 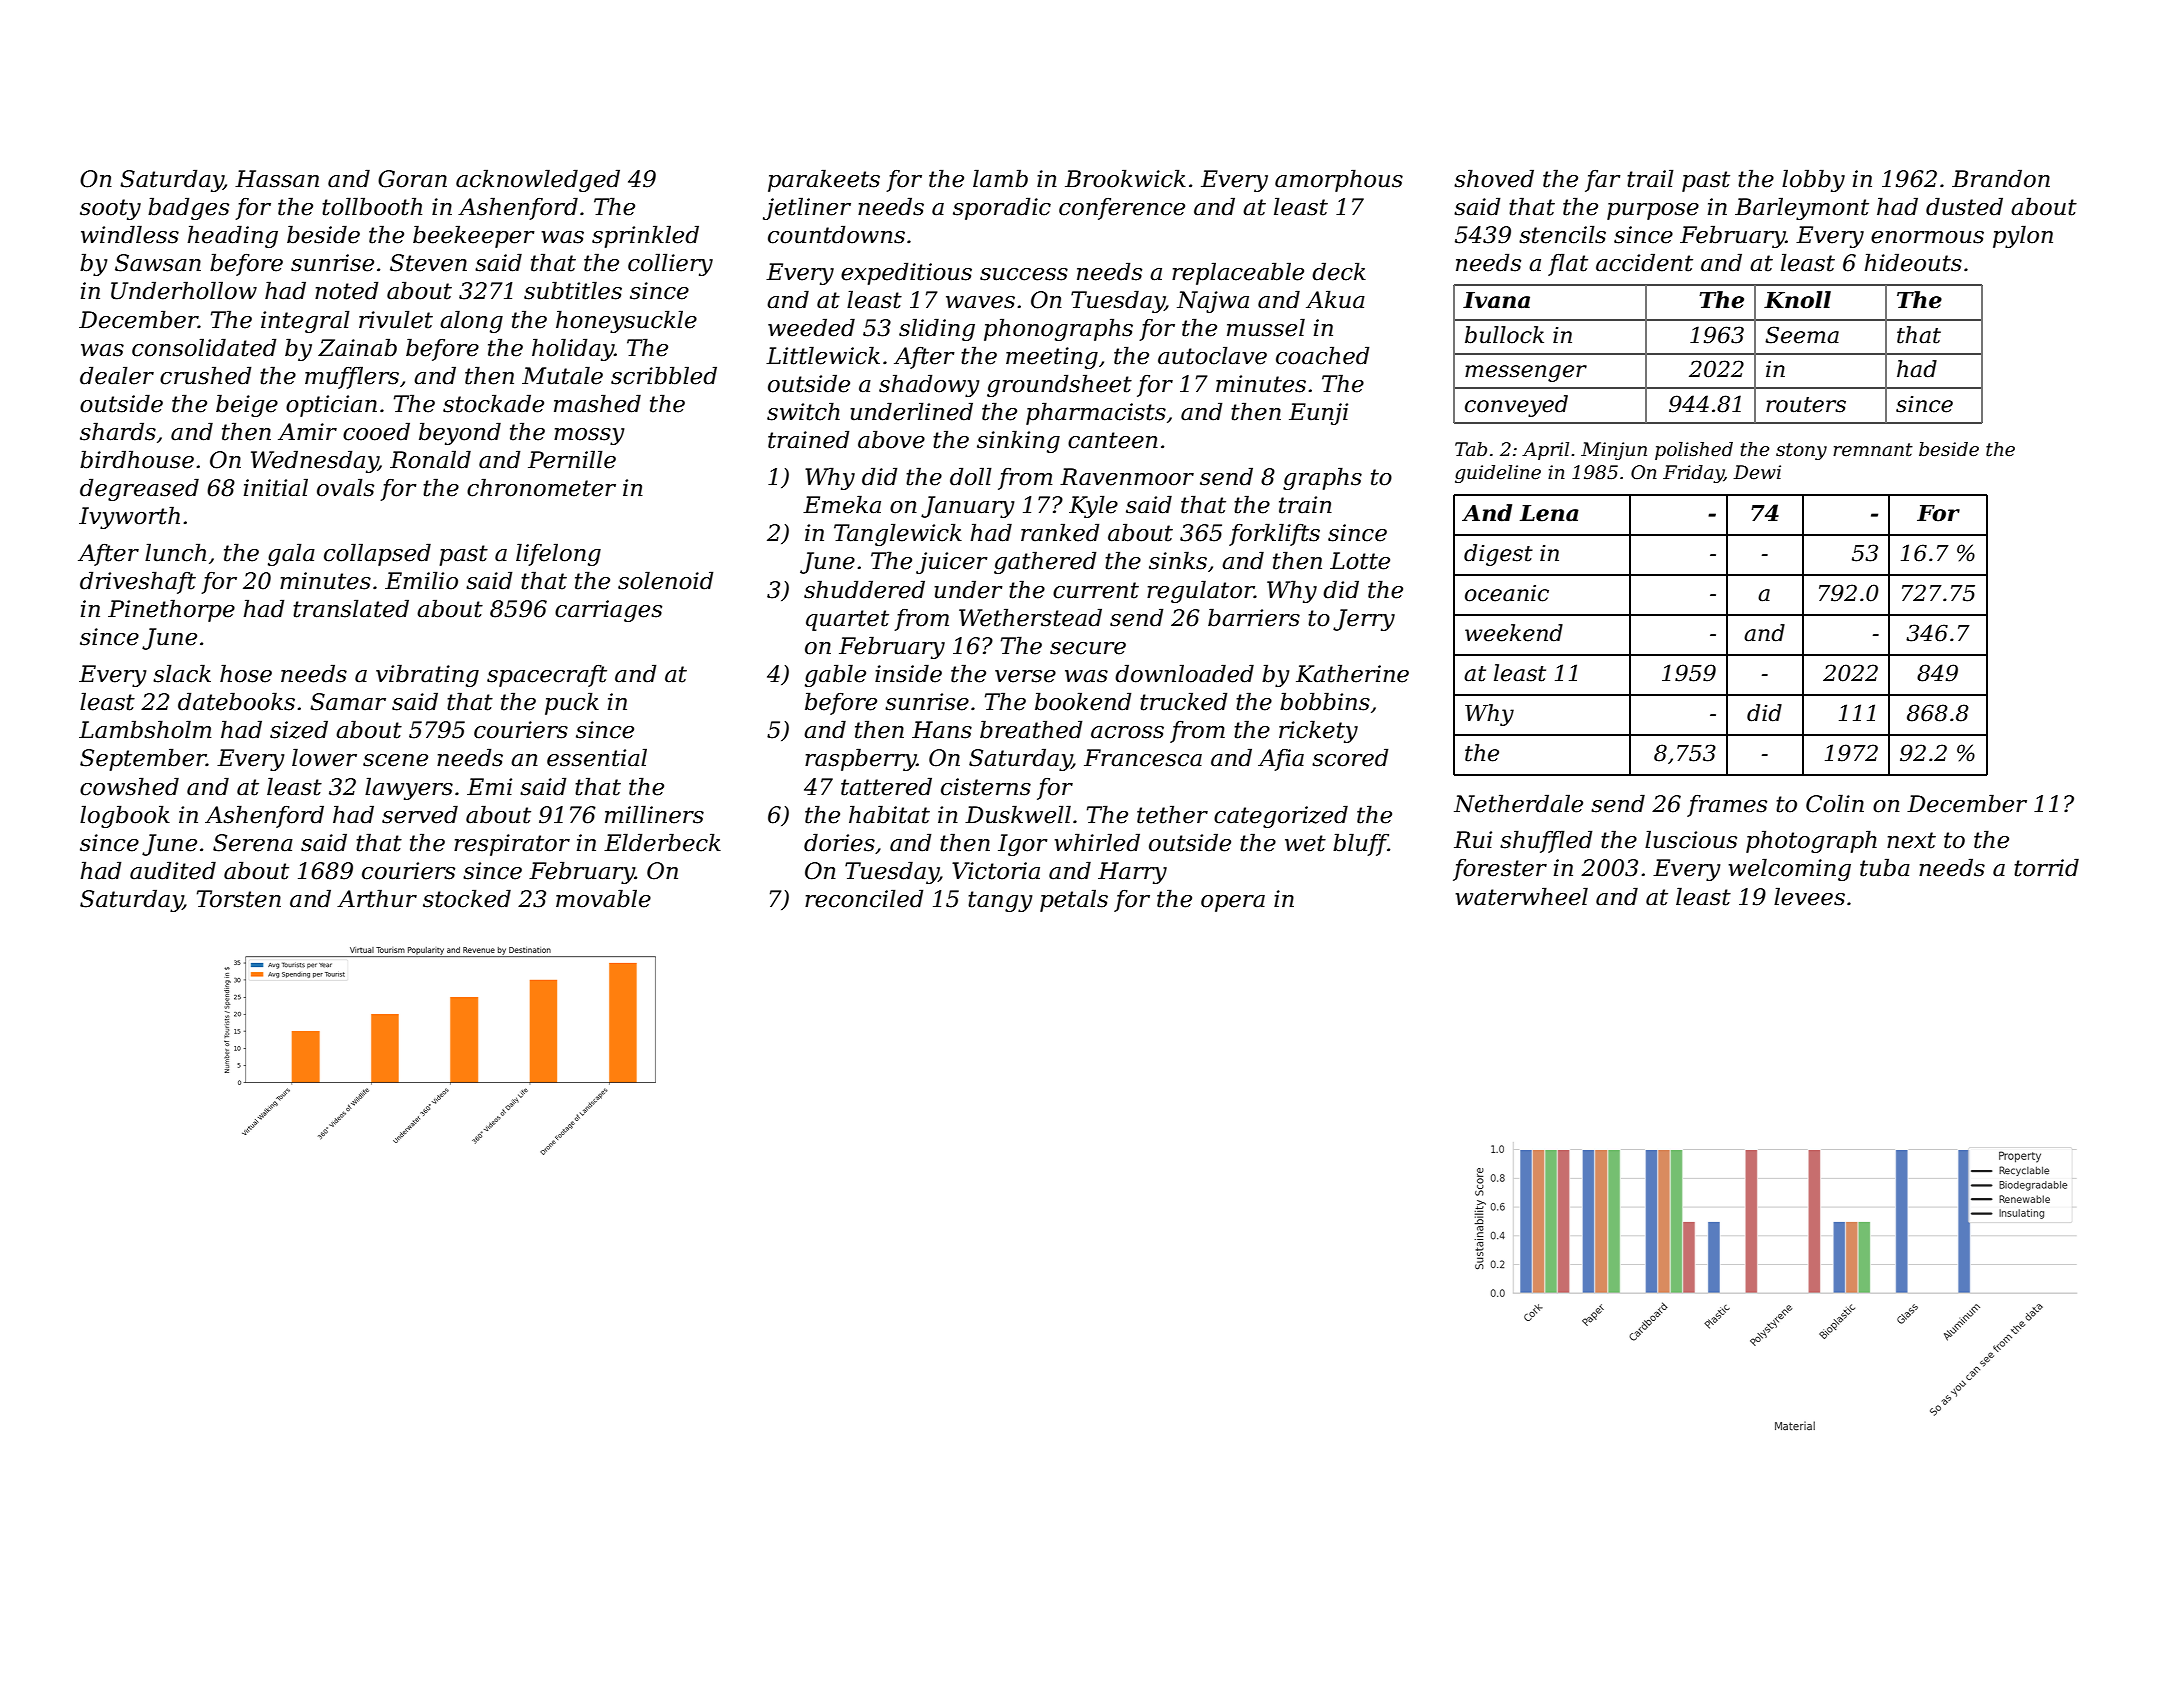 I want to click on Goran, so click(x=412, y=179).
